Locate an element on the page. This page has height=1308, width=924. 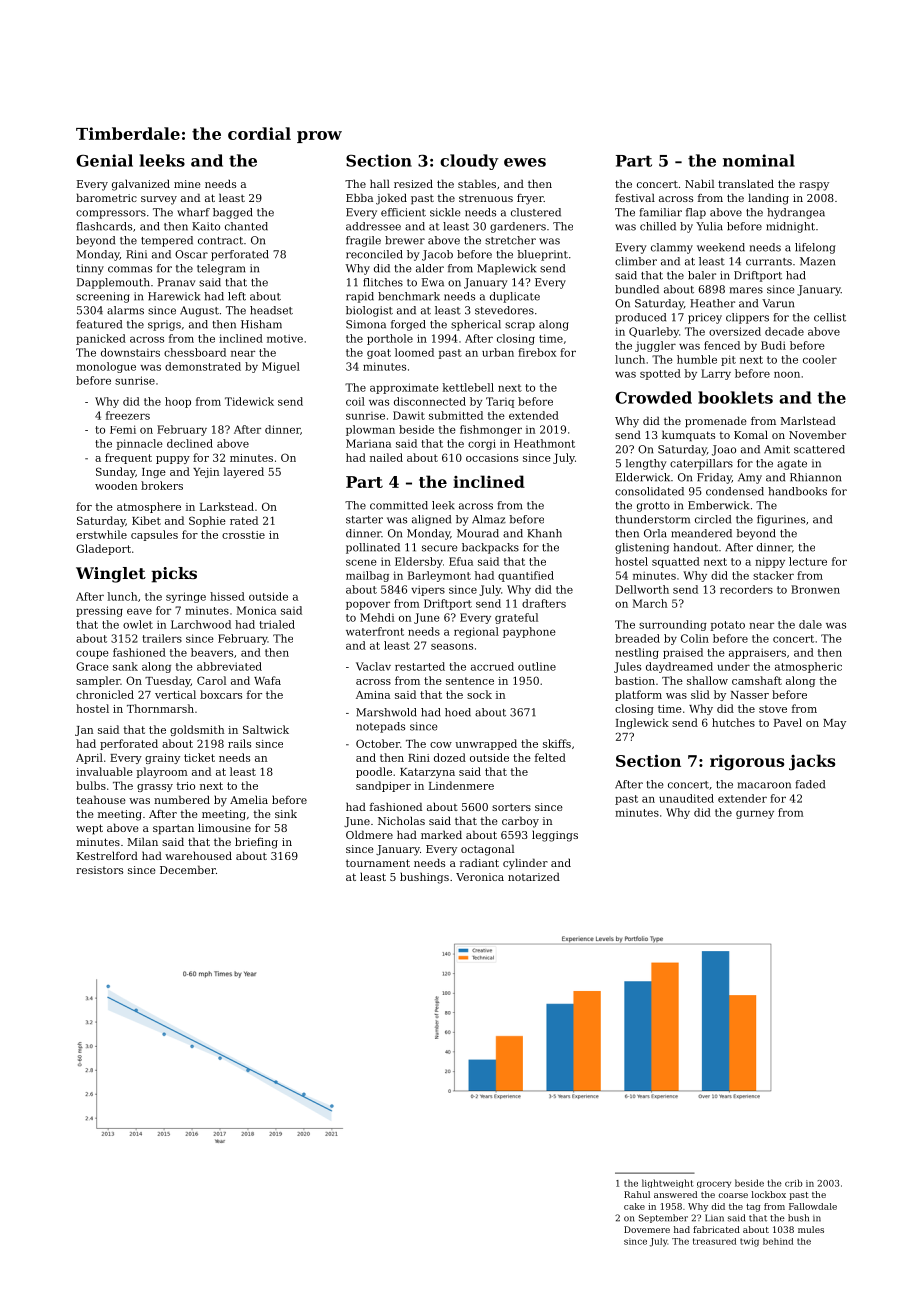
downstairs is located at coordinates (130, 352).
